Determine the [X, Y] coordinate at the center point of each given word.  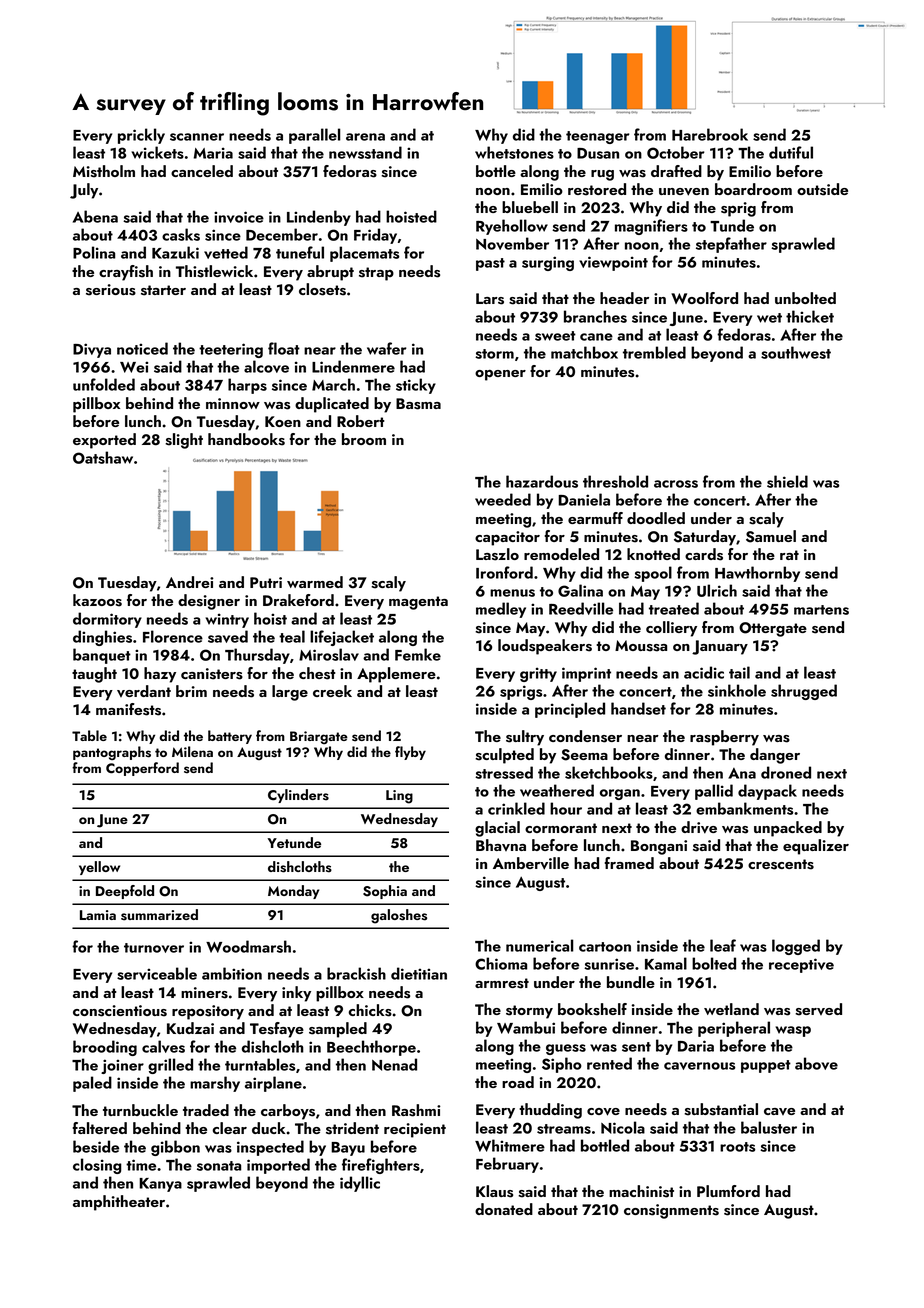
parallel [315, 136]
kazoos [97, 600]
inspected [270, 1148]
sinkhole [737, 690]
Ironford [504, 572]
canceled [202, 171]
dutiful [791, 152]
